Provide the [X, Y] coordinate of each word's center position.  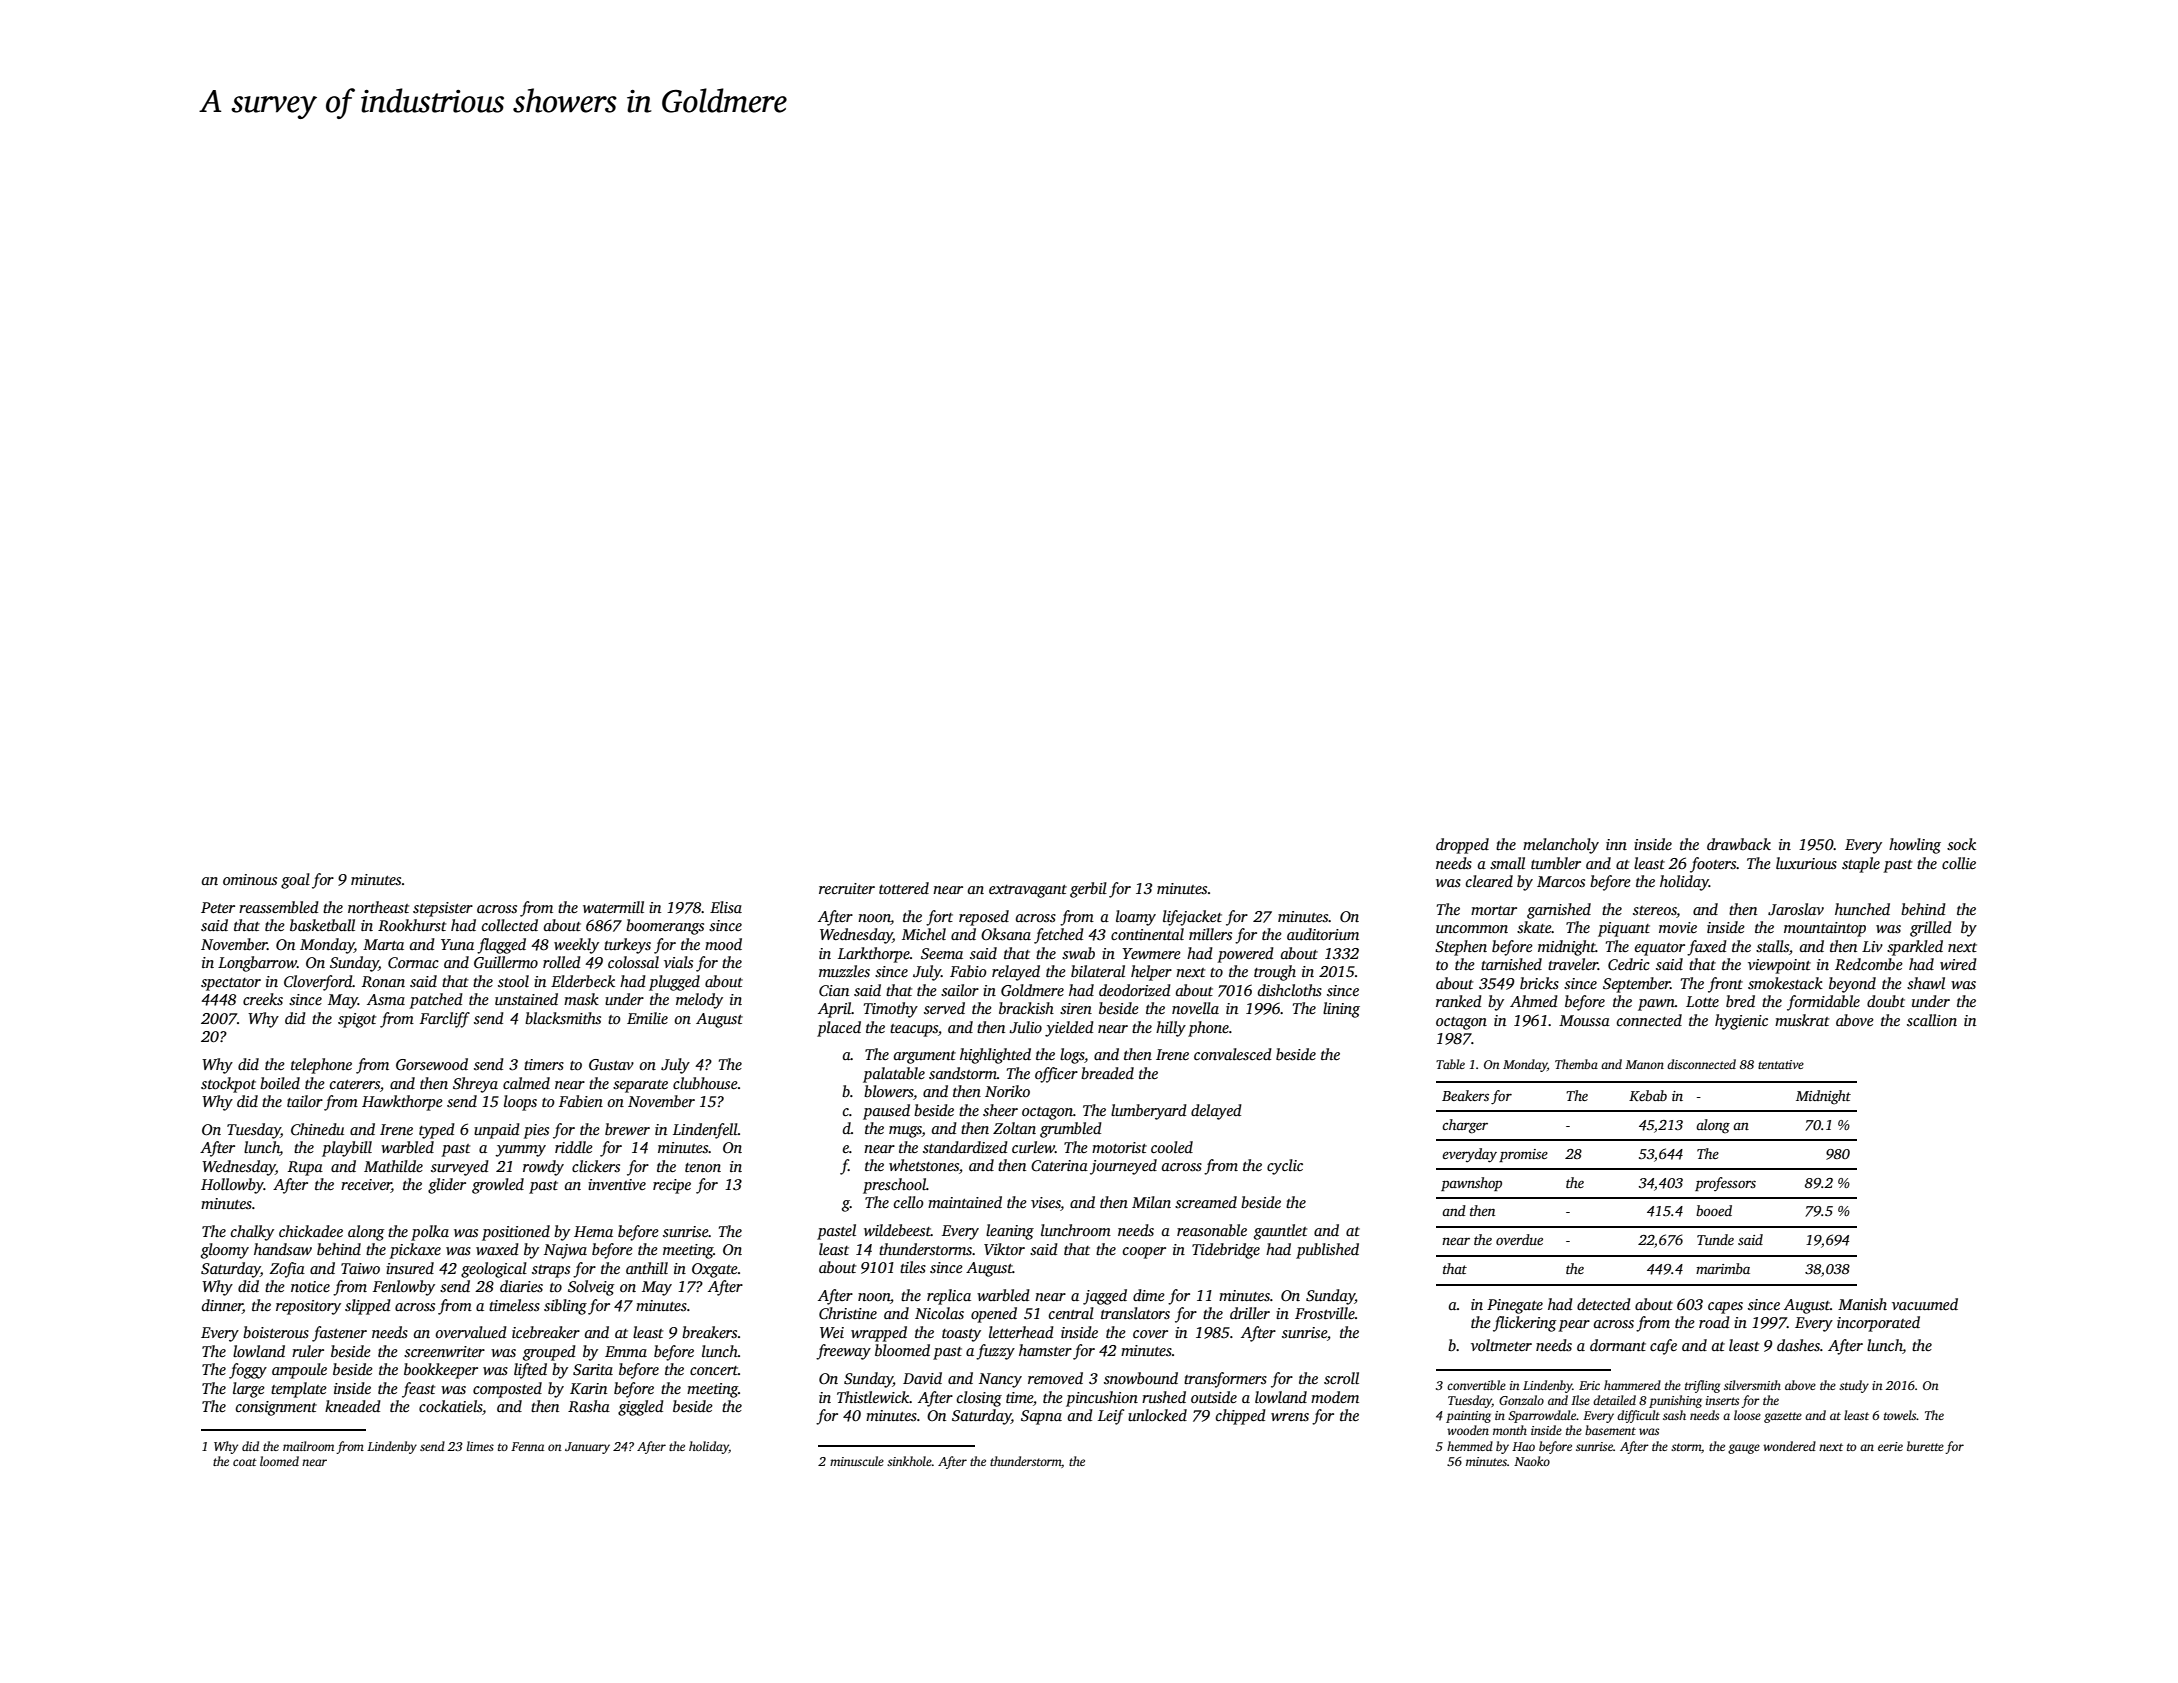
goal [295, 881]
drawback [1739, 844]
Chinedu [317, 1129]
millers [1210, 934]
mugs [905, 1132]
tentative [1781, 1064]
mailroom [308, 1446]
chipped [1241, 1417]
